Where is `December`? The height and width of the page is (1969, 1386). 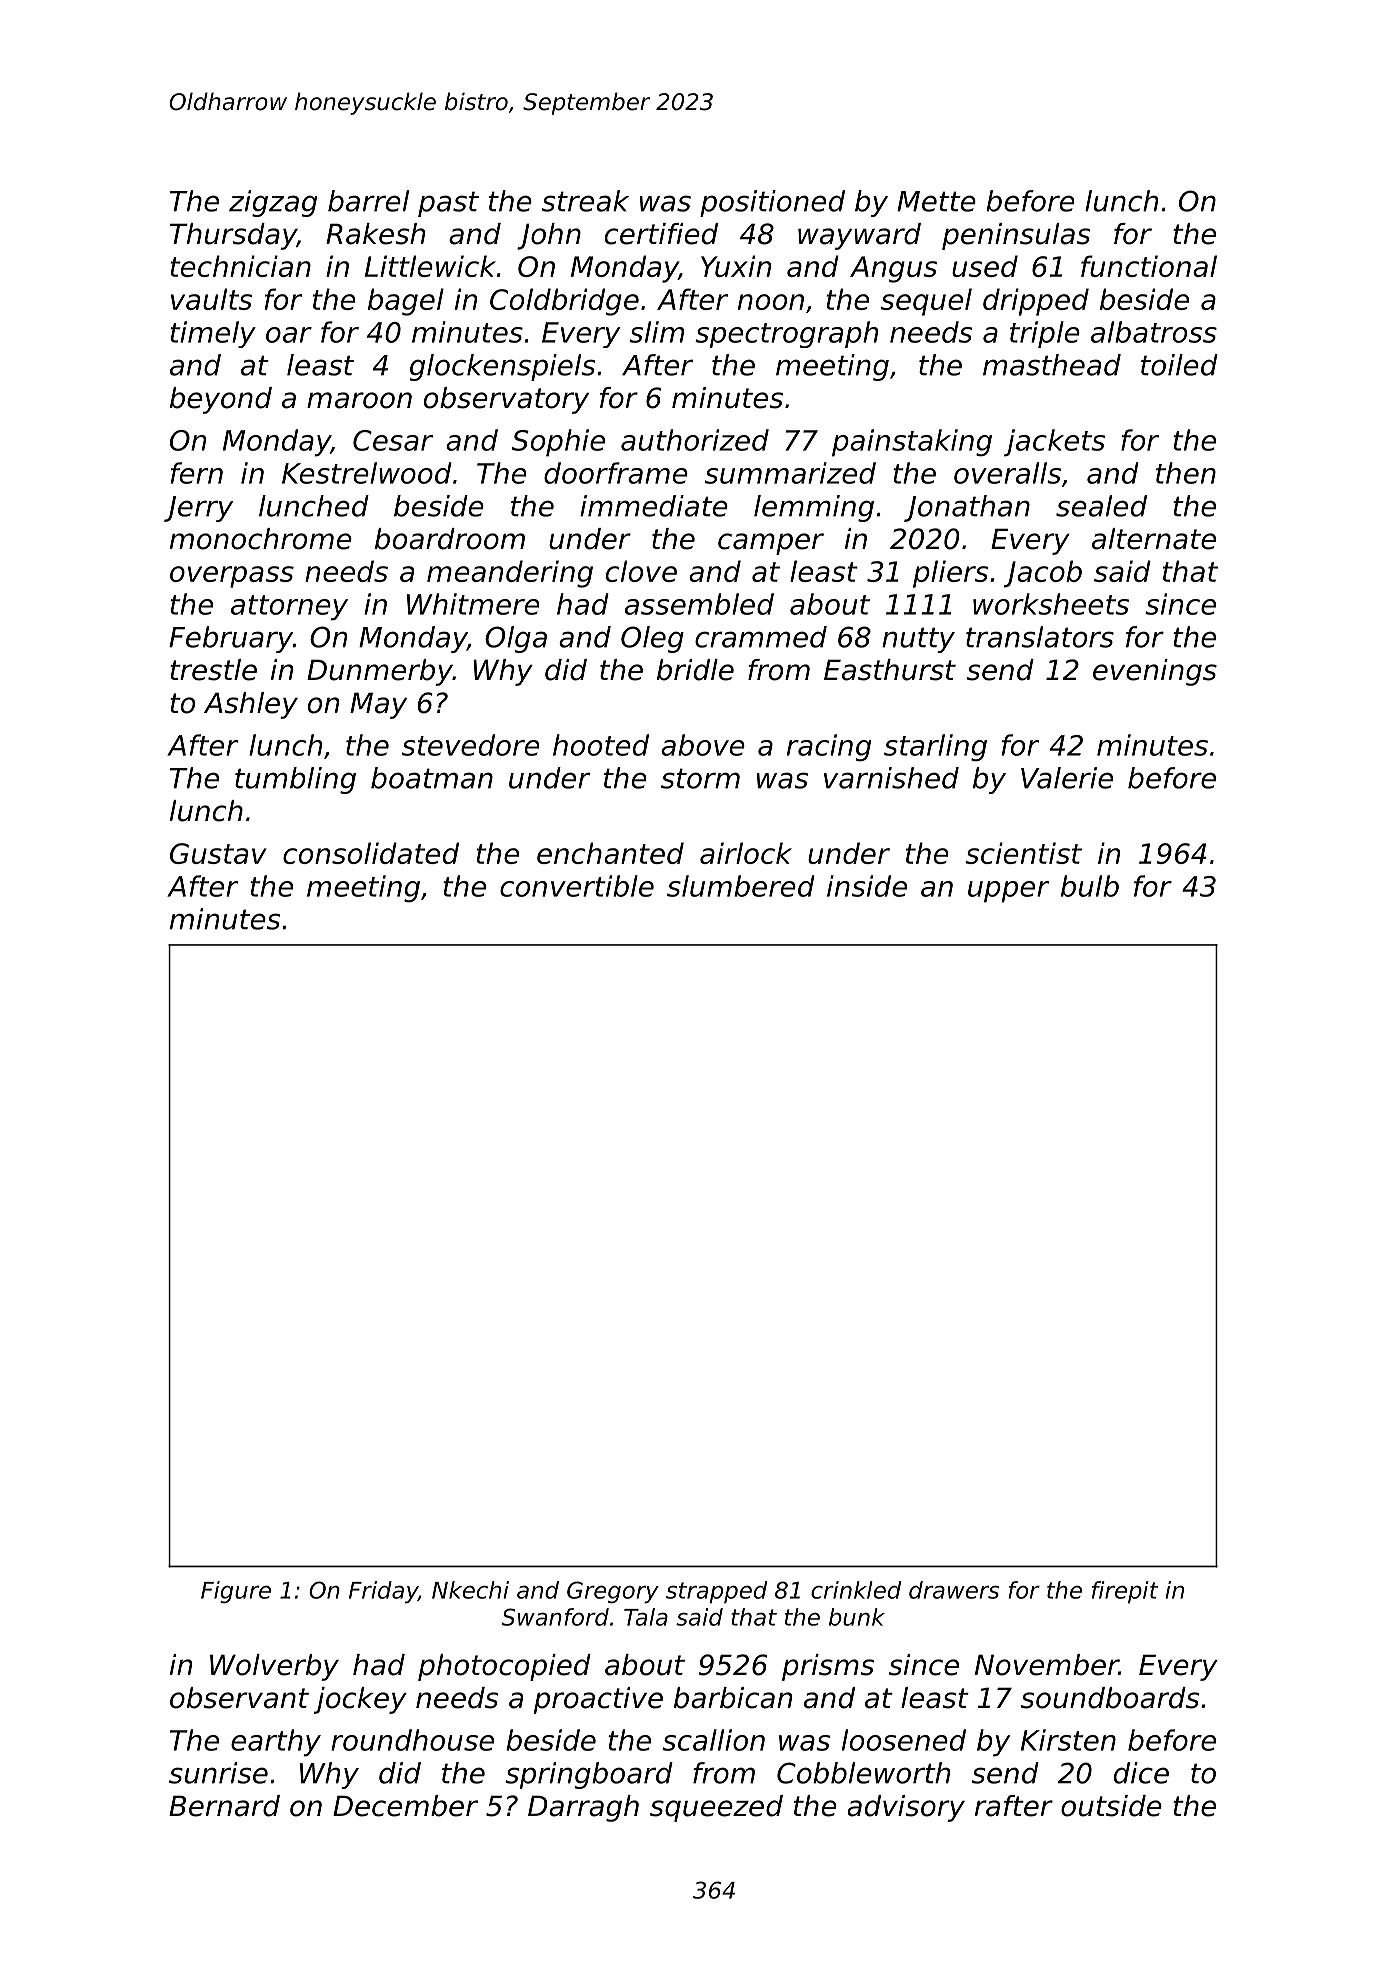
December is located at coordinates (405, 1806).
